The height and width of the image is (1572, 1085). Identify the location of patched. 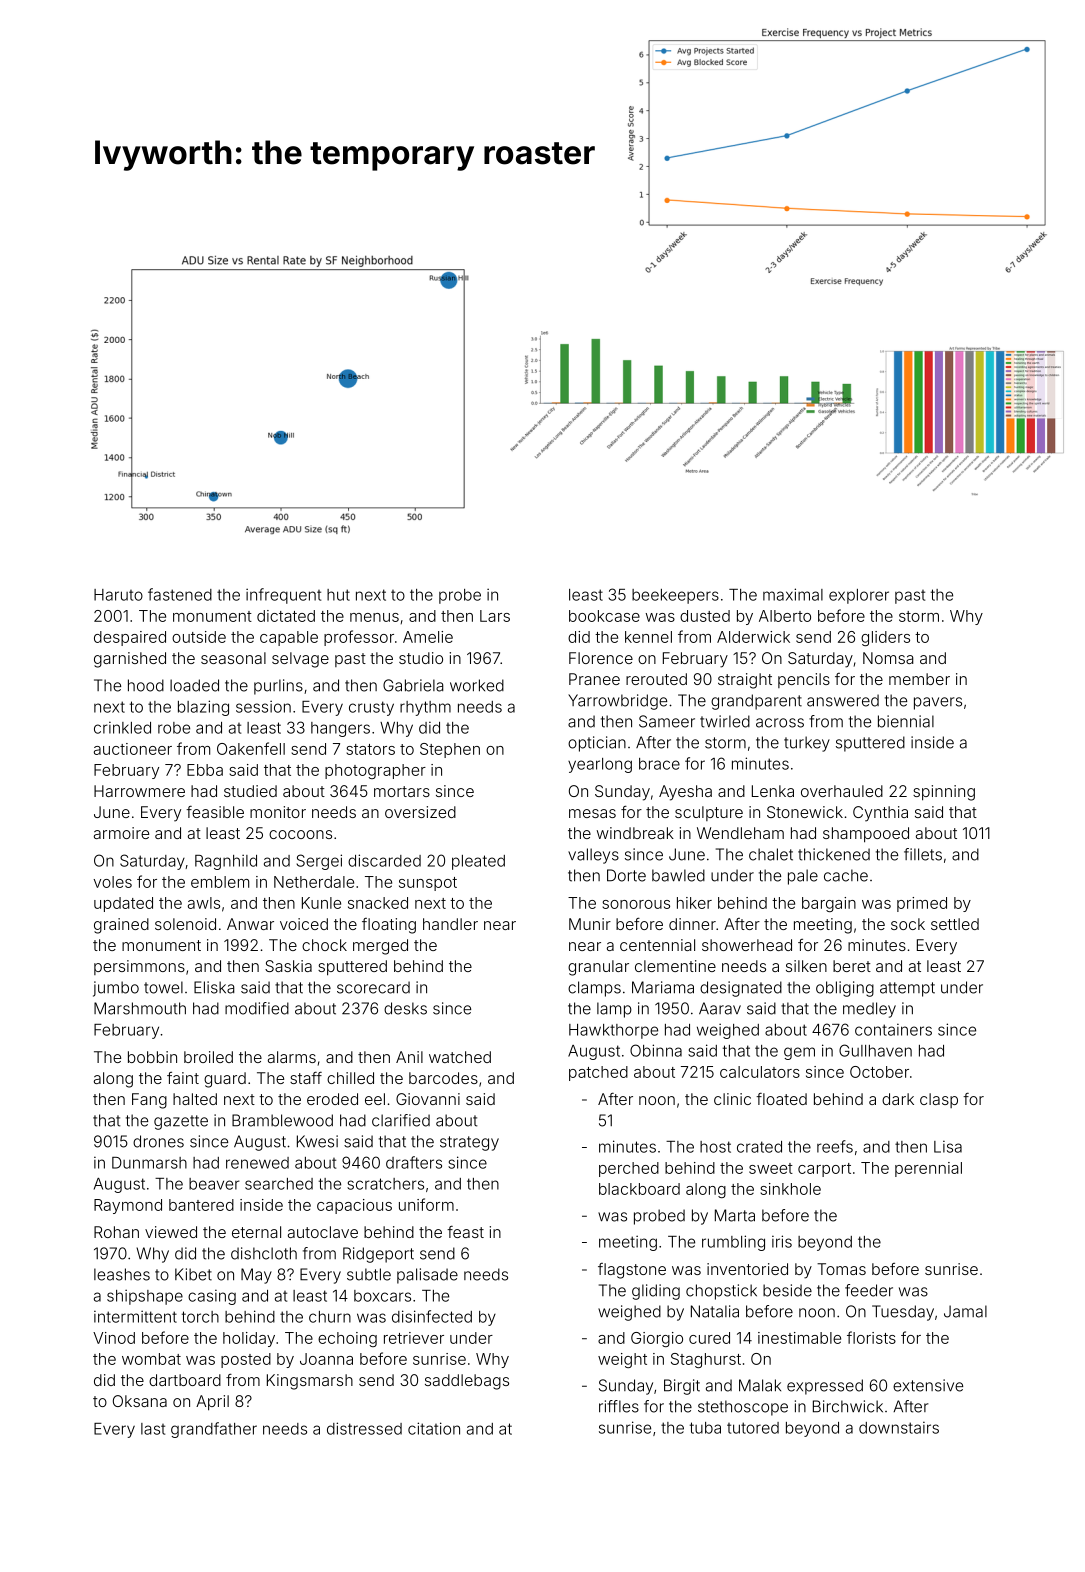
(598, 1073).
